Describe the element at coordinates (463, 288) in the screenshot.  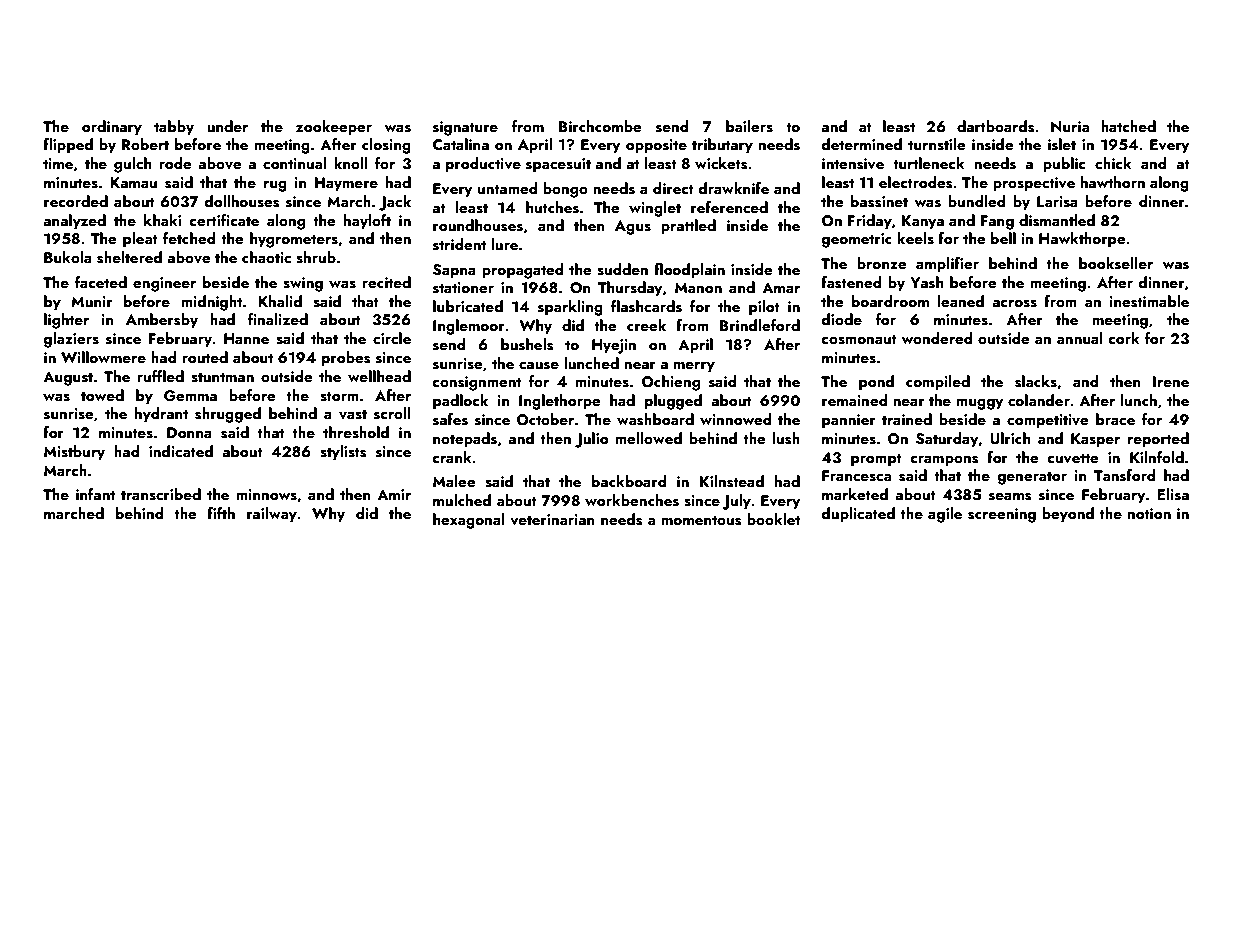
I see `stationer` at that location.
